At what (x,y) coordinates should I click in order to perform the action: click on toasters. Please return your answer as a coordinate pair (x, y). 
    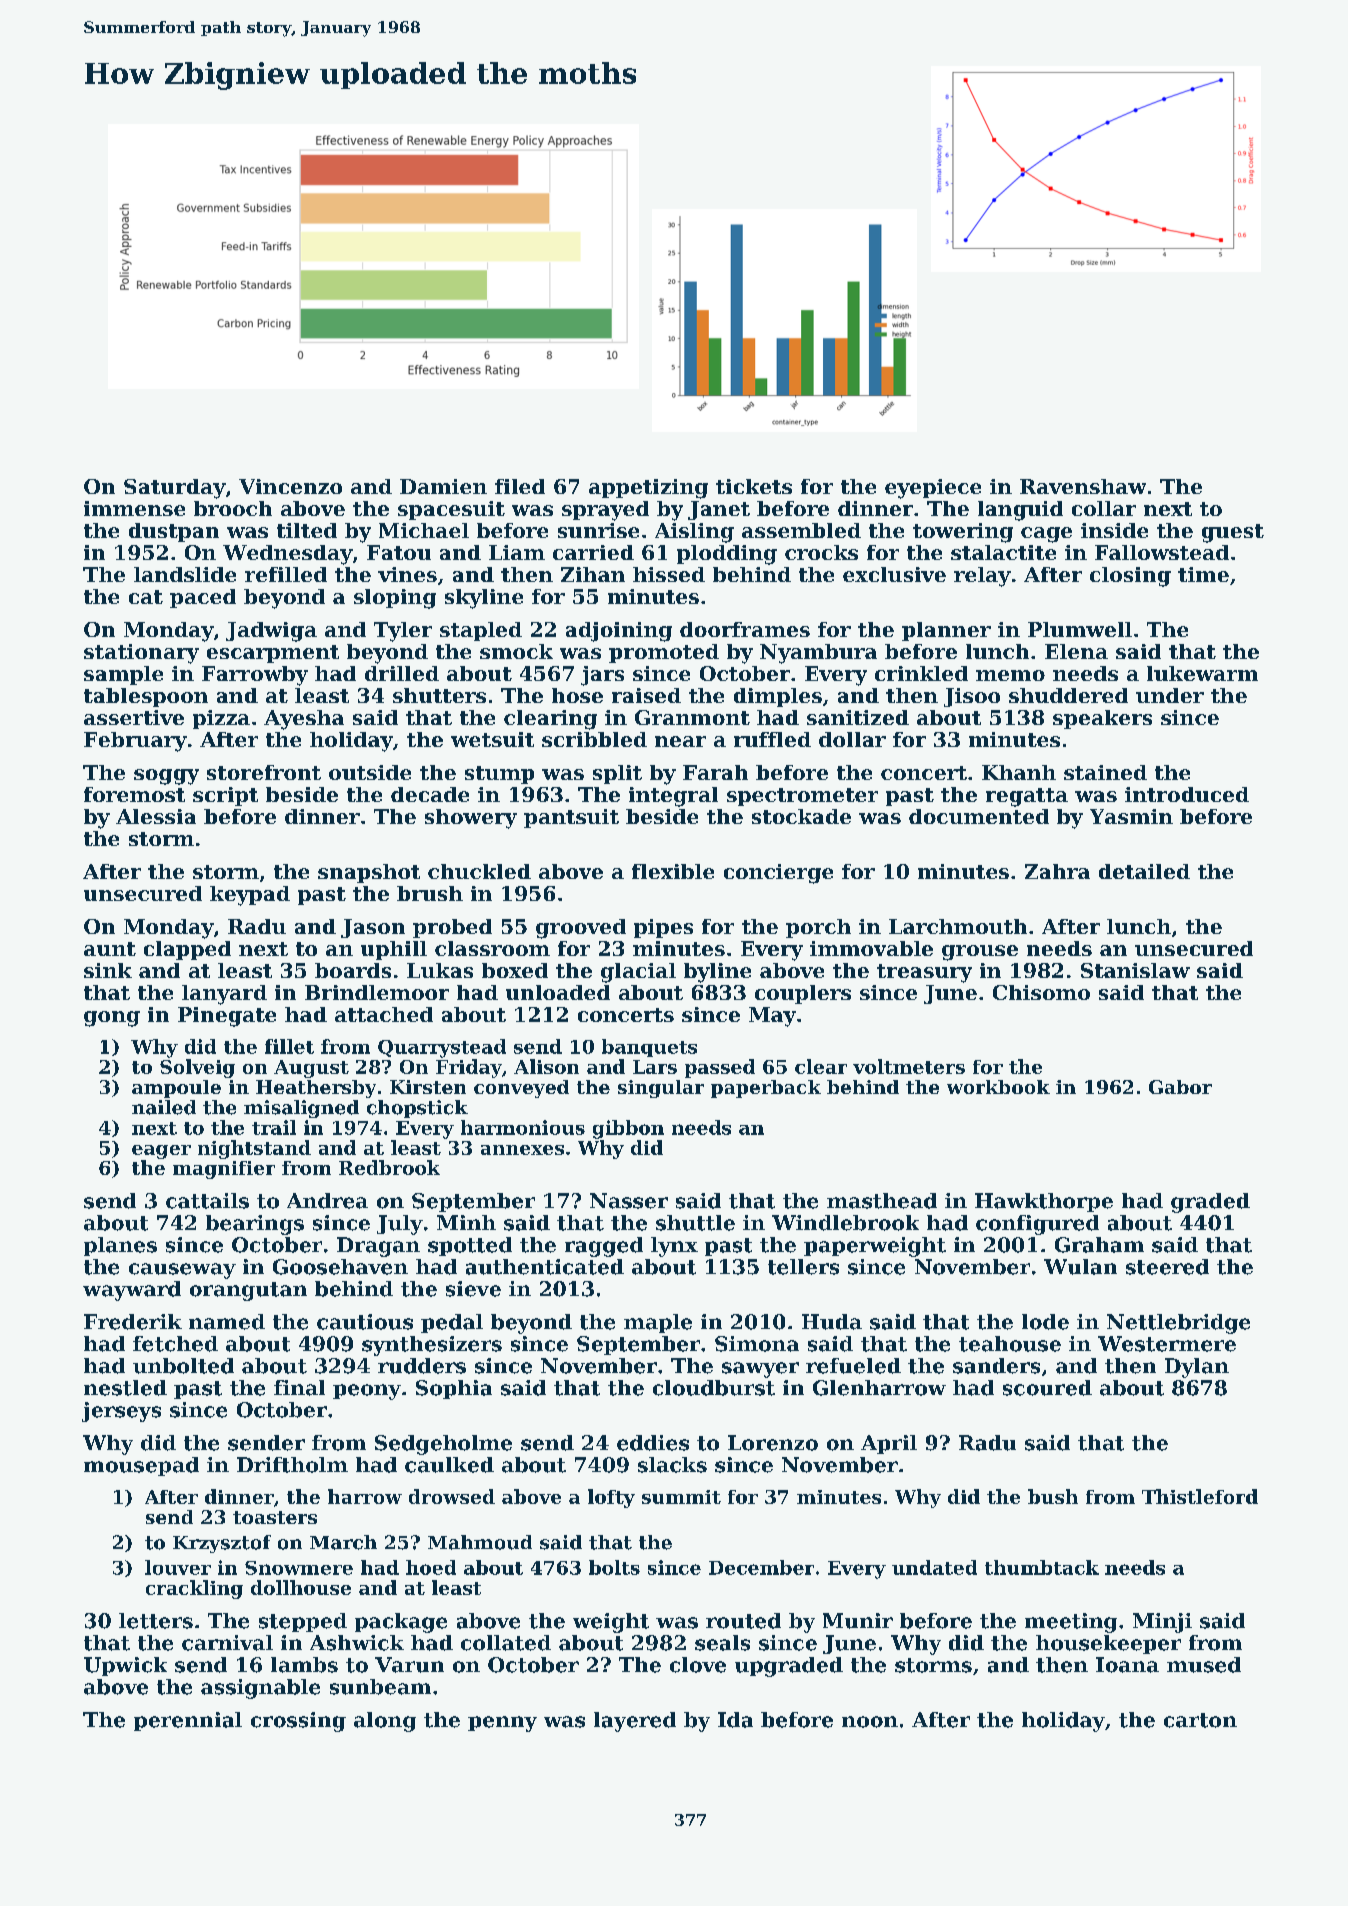
    Looking at the image, I should click on (275, 1517).
